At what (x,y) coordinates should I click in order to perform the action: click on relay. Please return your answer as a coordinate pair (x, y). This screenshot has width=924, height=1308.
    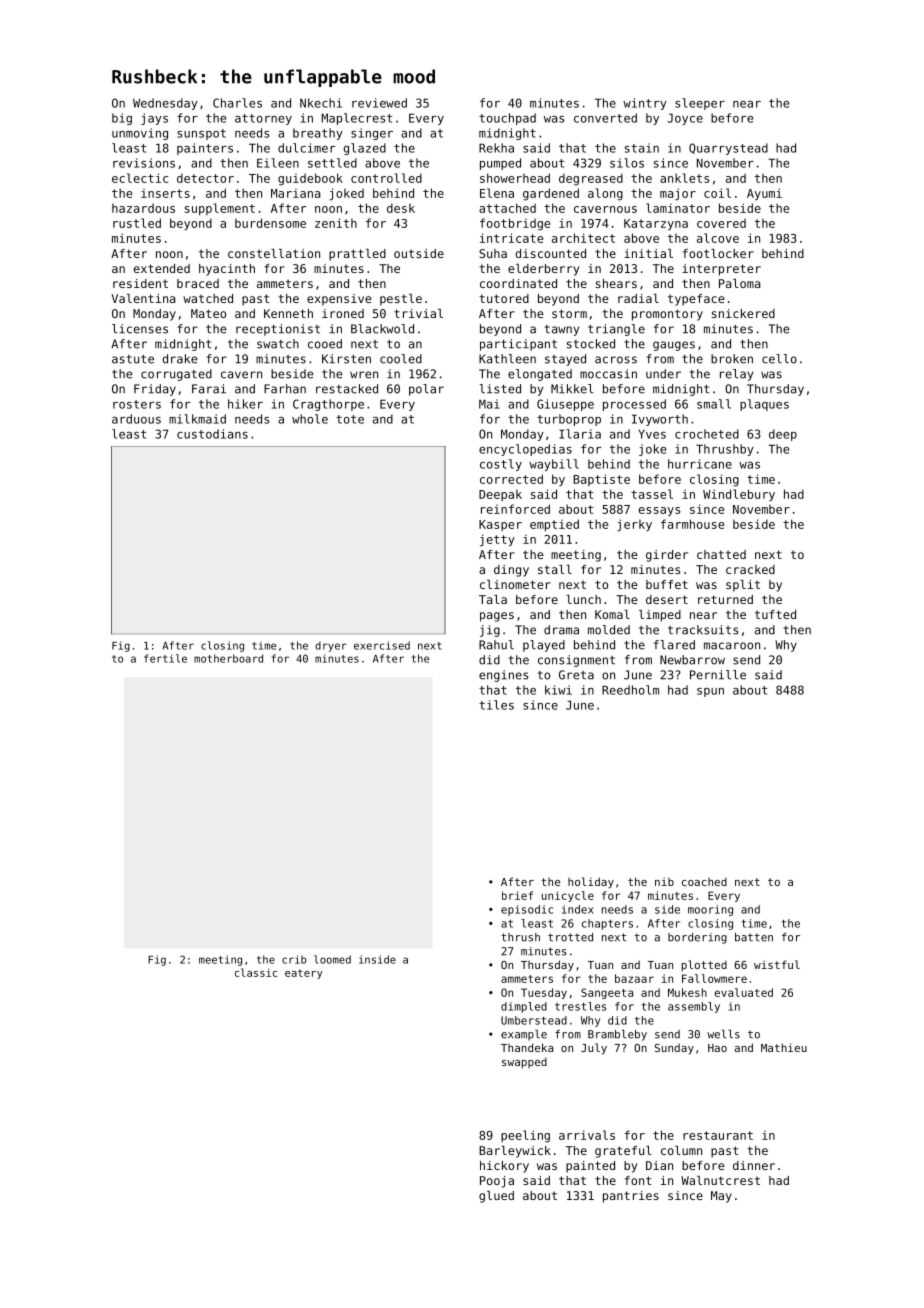
    Looking at the image, I should click on (736, 375).
